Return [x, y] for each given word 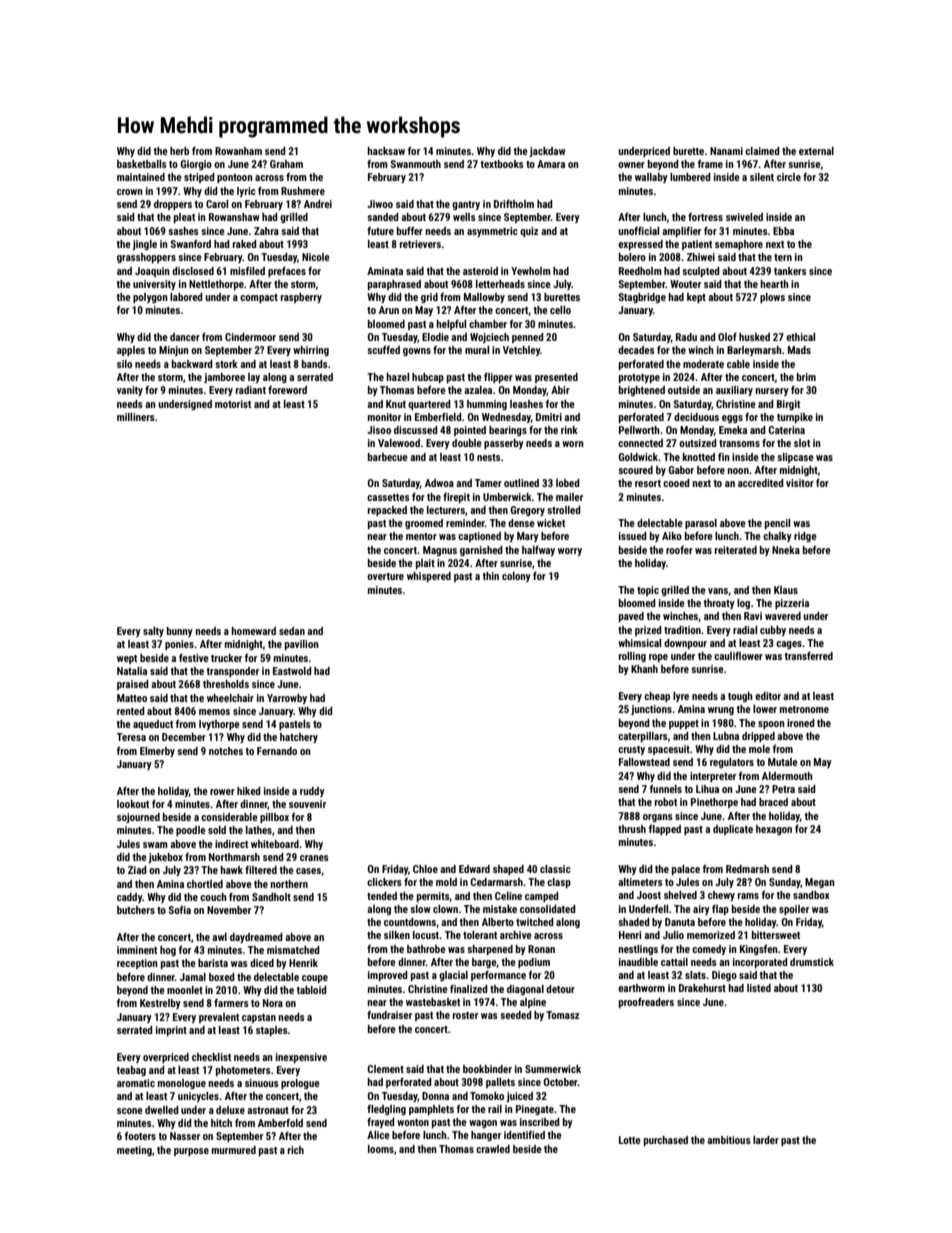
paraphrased [394, 285]
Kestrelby [160, 1004]
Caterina [786, 430]
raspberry [301, 298]
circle [789, 177]
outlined [521, 483]
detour [560, 989]
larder [766, 1140]
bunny [180, 632]
